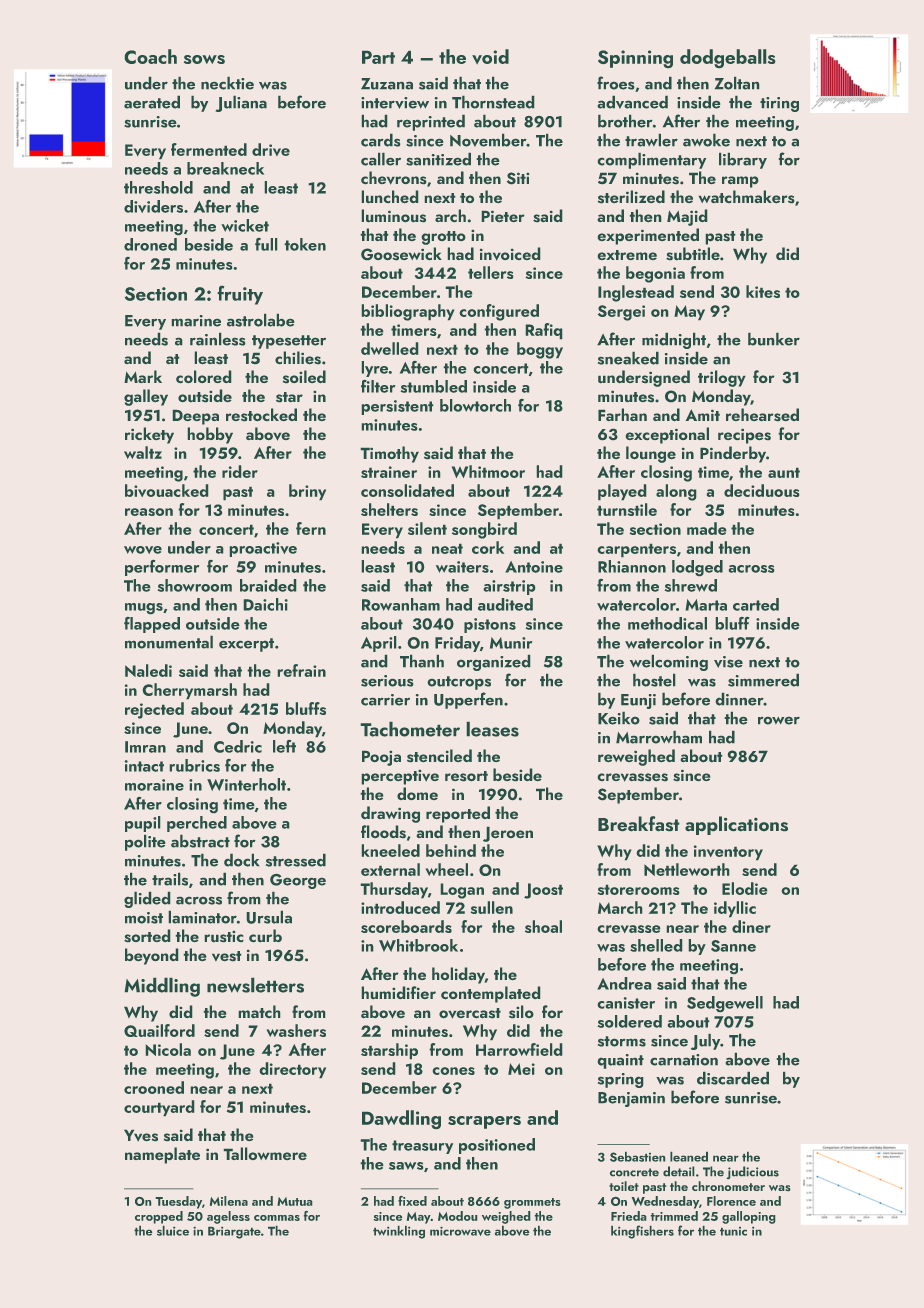 The width and height of the screenshot is (924, 1308). Describe the element at coordinates (669, 663) in the screenshot. I see `welcoming` at that location.
